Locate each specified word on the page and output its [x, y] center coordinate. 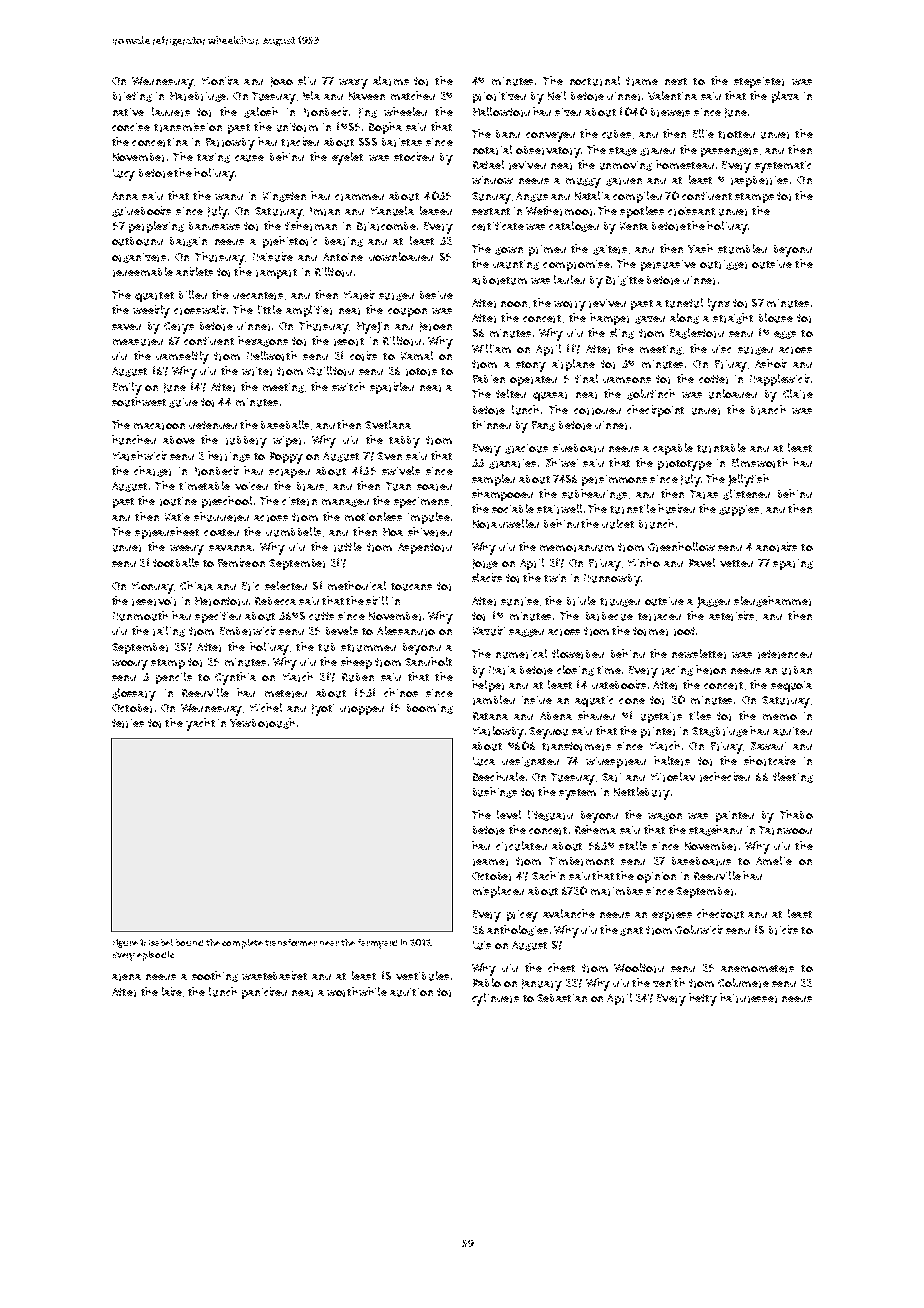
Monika [220, 80]
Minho [644, 562]
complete [242, 944]
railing [169, 631]
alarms [391, 81]
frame [642, 81]
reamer [490, 862]
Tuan [398, 486]
